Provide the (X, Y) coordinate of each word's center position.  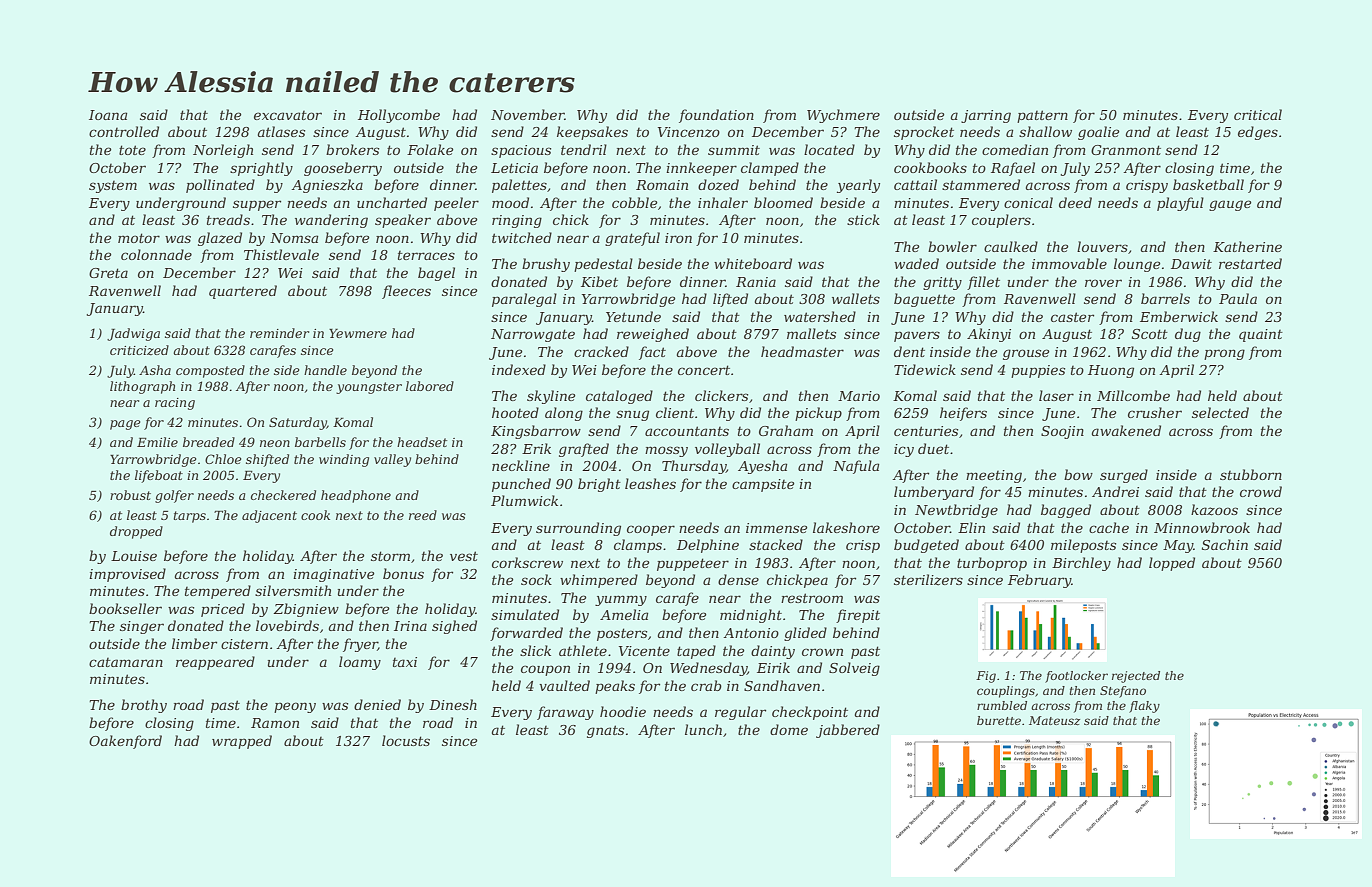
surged (1124, 476)
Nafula (856, 467)
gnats (605, 731)
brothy (144, 706)
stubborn (1251, 474)
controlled (124, 131)
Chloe (223, 459)
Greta (108, 273)
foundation (716, 116)
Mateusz (1054, 720)
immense (777, 528)
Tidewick (925, 369)
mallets (811, 333)
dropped (136, 532)
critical (1258, 114)
